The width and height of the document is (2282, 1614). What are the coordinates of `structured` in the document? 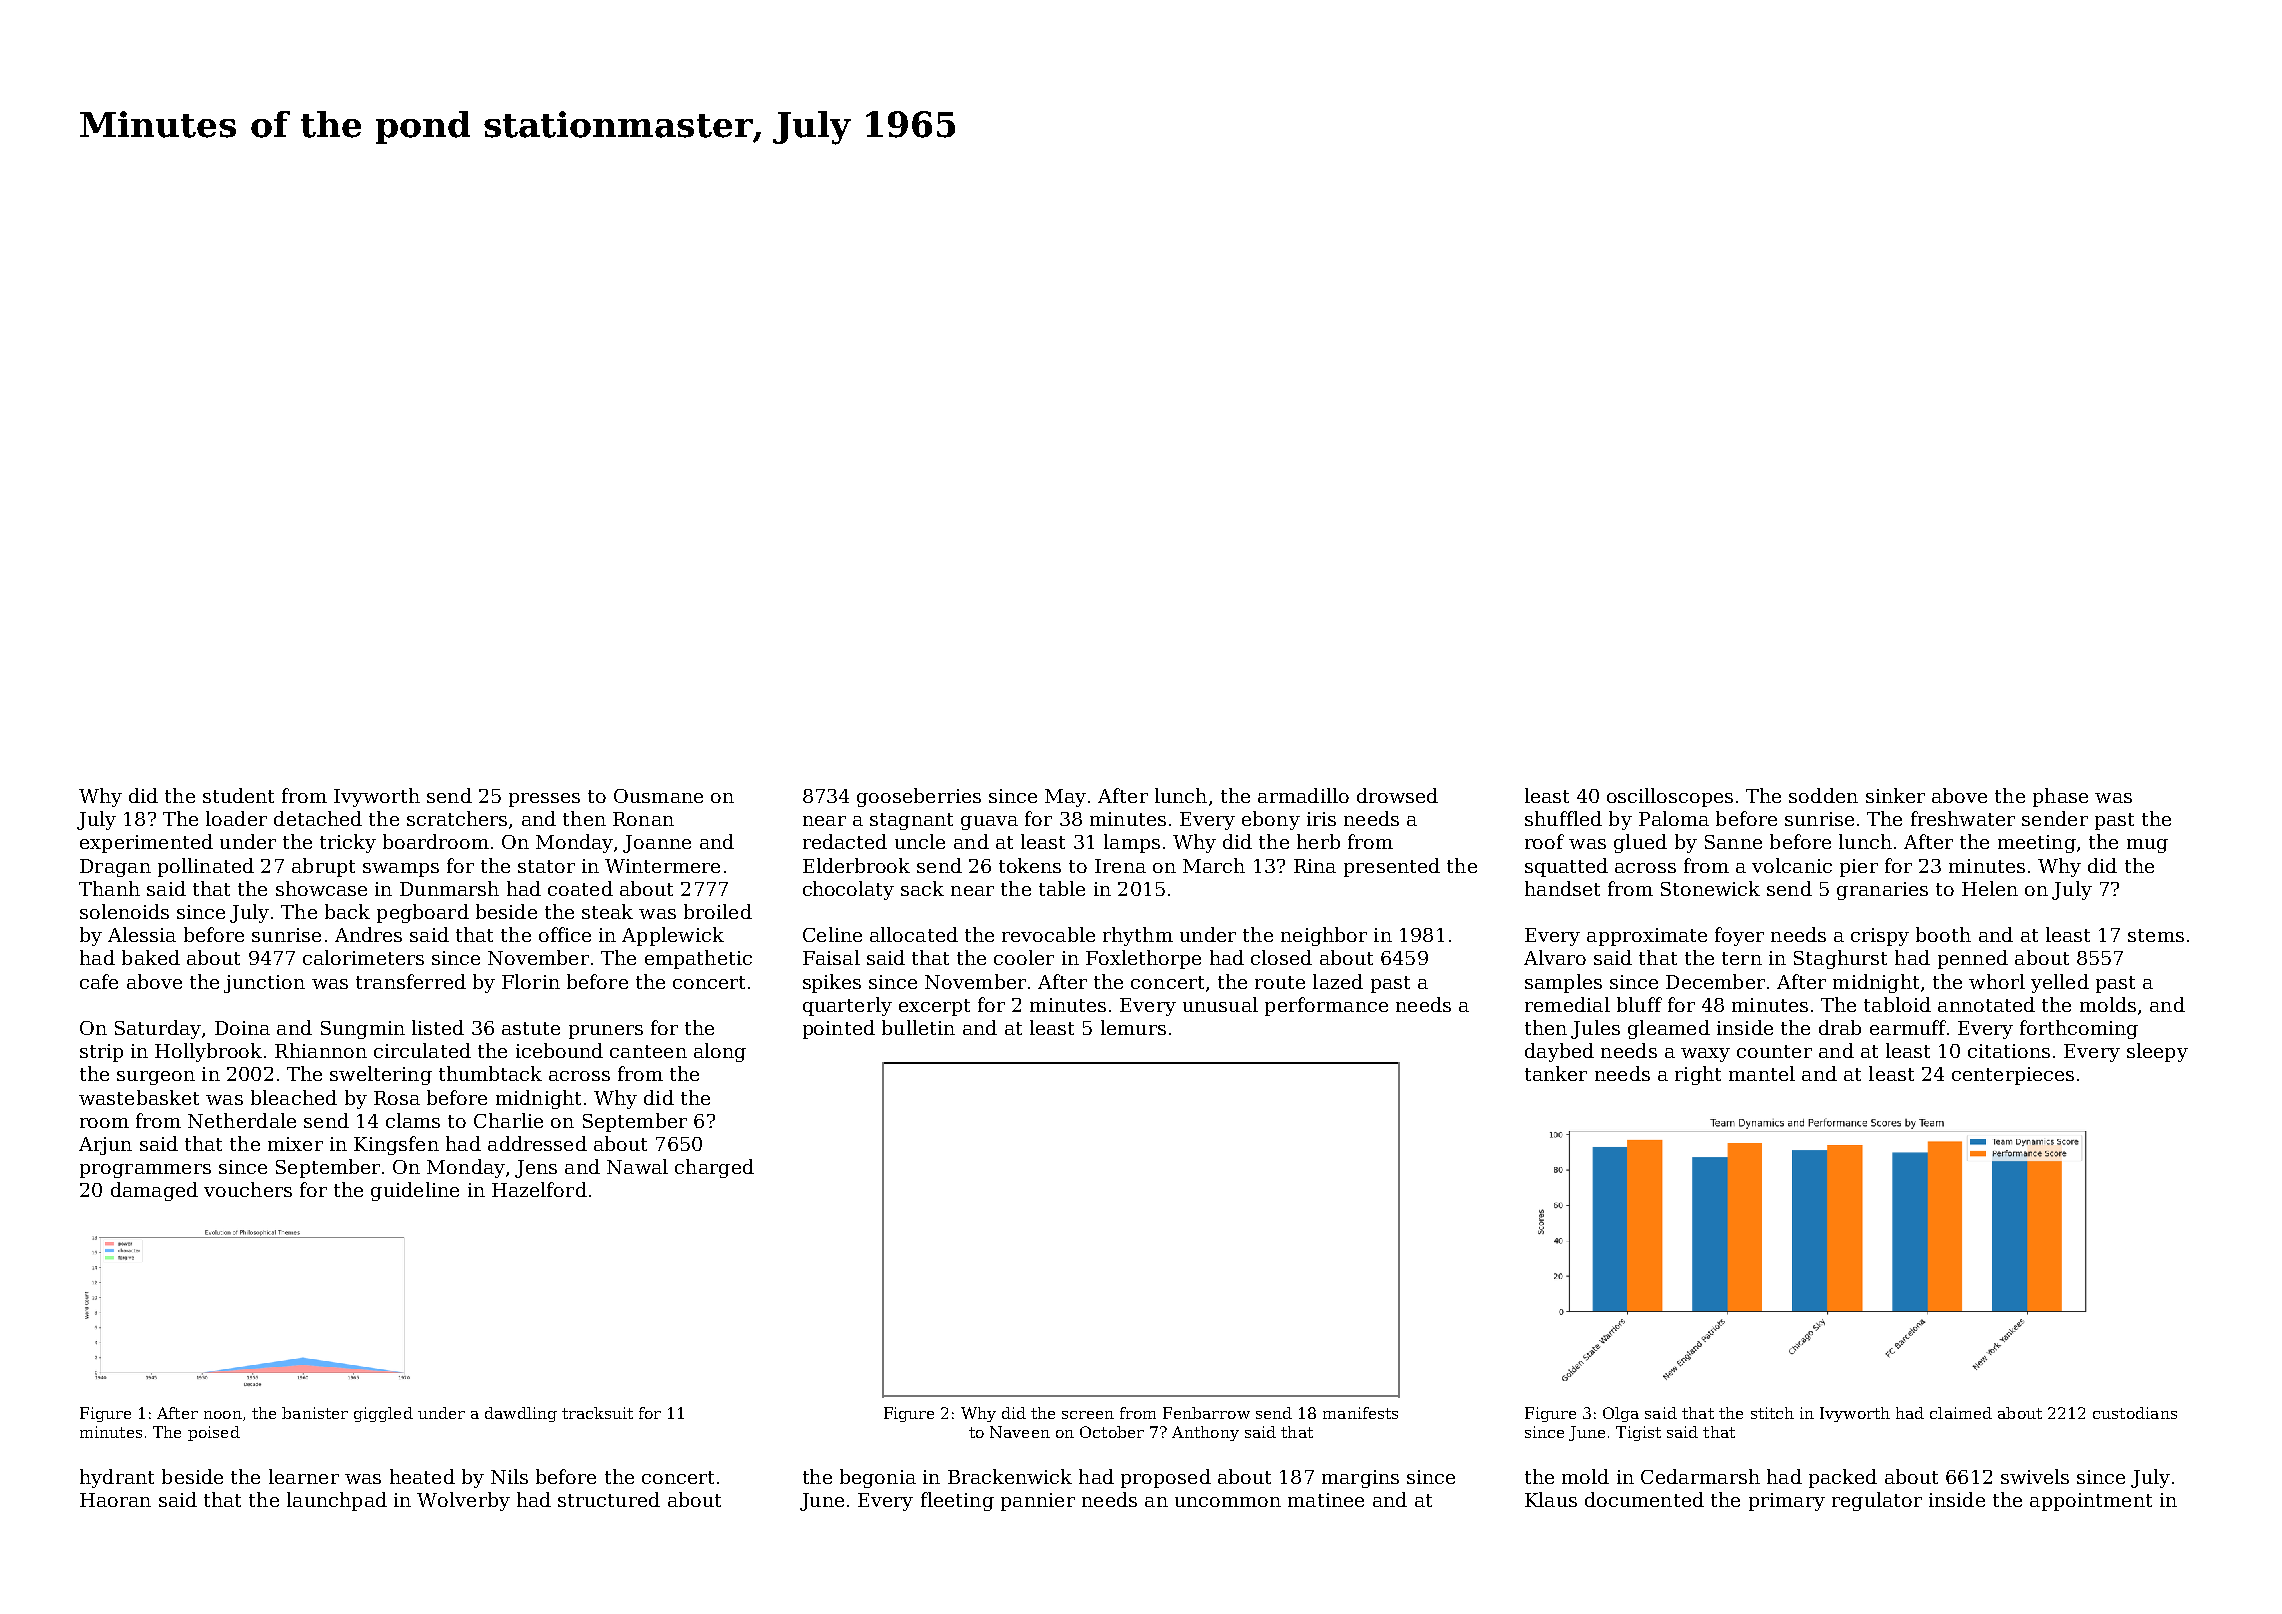 It's located at (609, 1499).
